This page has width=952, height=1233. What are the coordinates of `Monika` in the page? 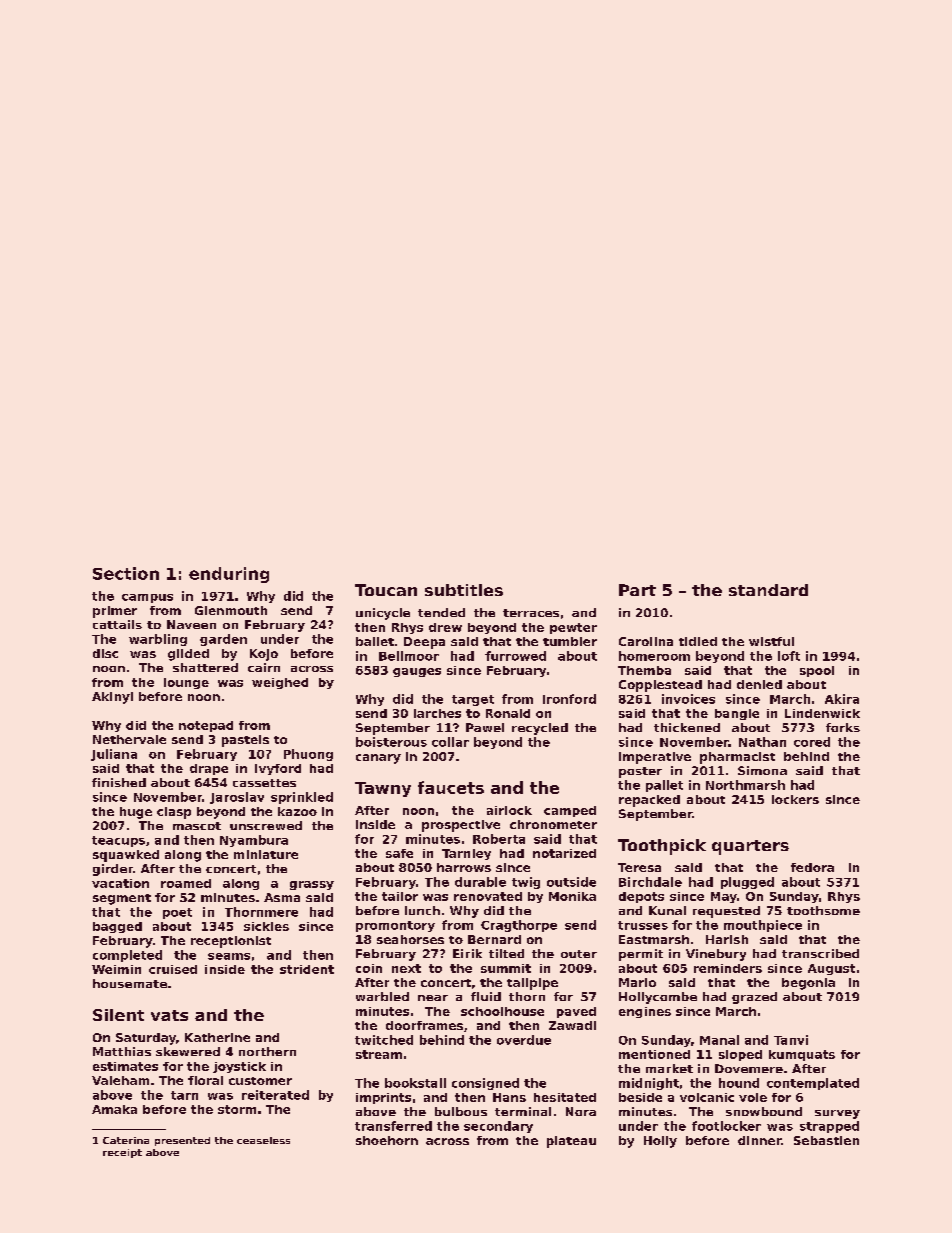 It's located at (572, 896).
